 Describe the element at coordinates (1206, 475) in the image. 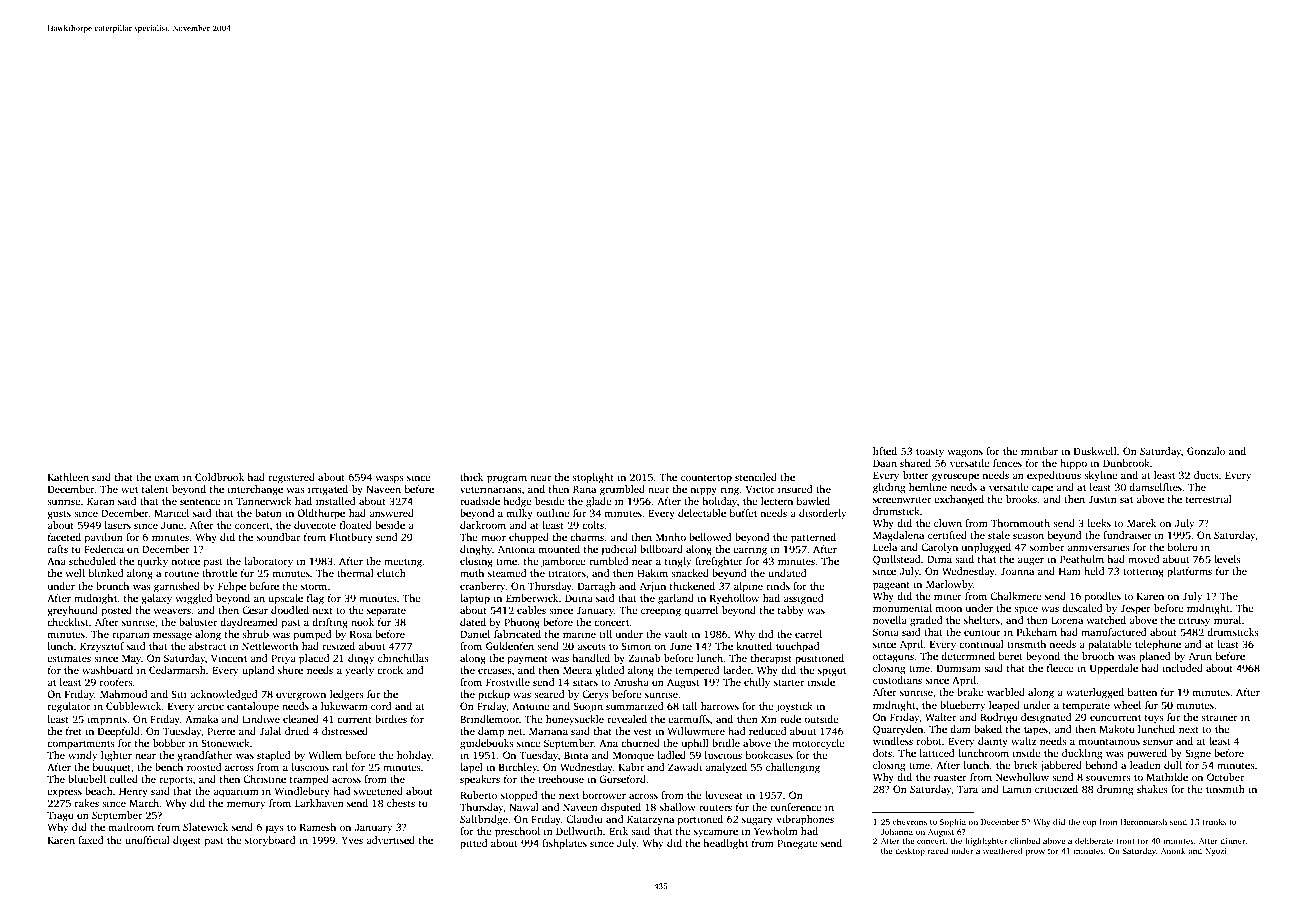

I see `ducts` at that location.
